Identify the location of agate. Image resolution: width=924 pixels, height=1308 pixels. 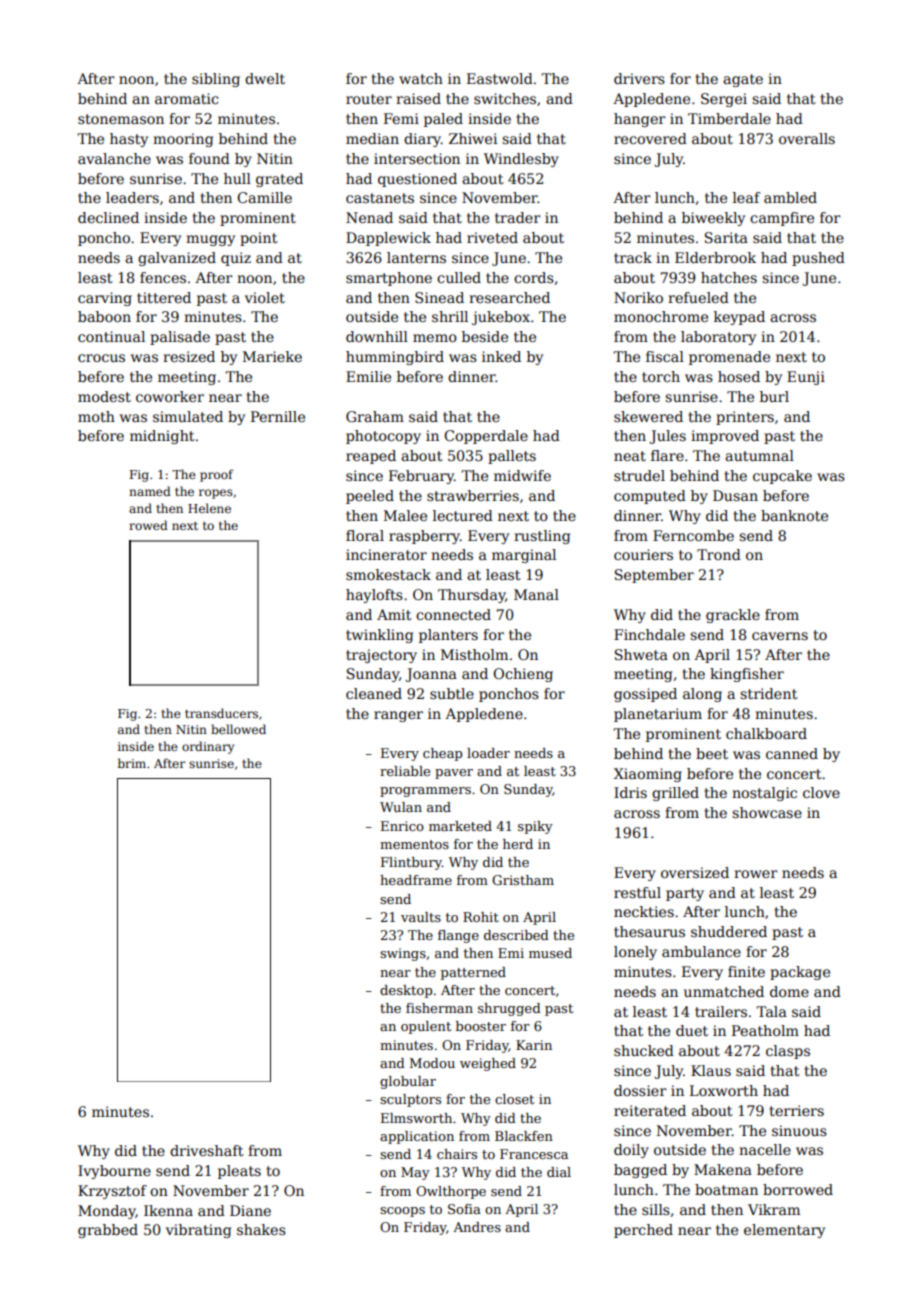
(743, 80).
